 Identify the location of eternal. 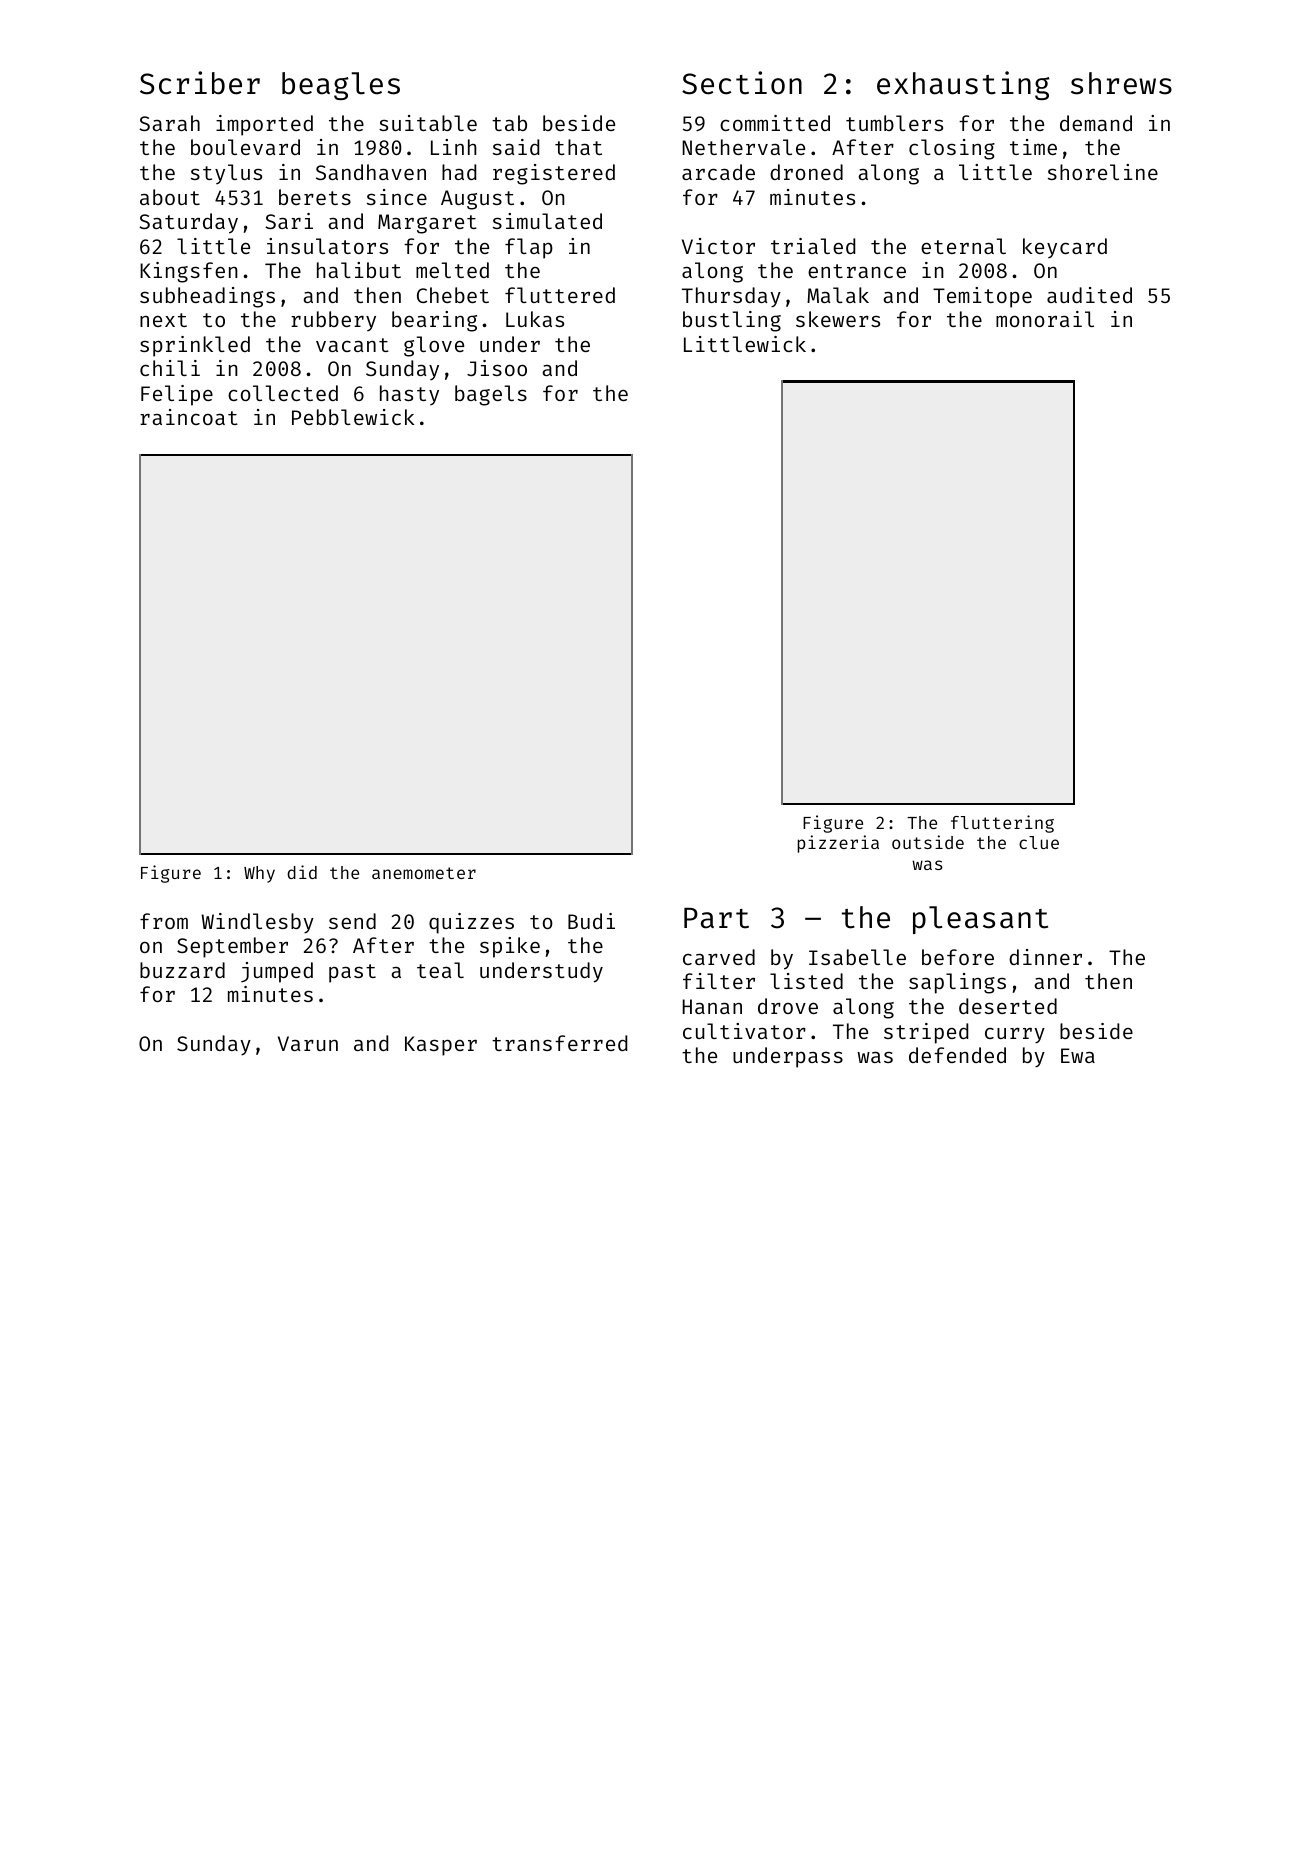
(963, 246).
